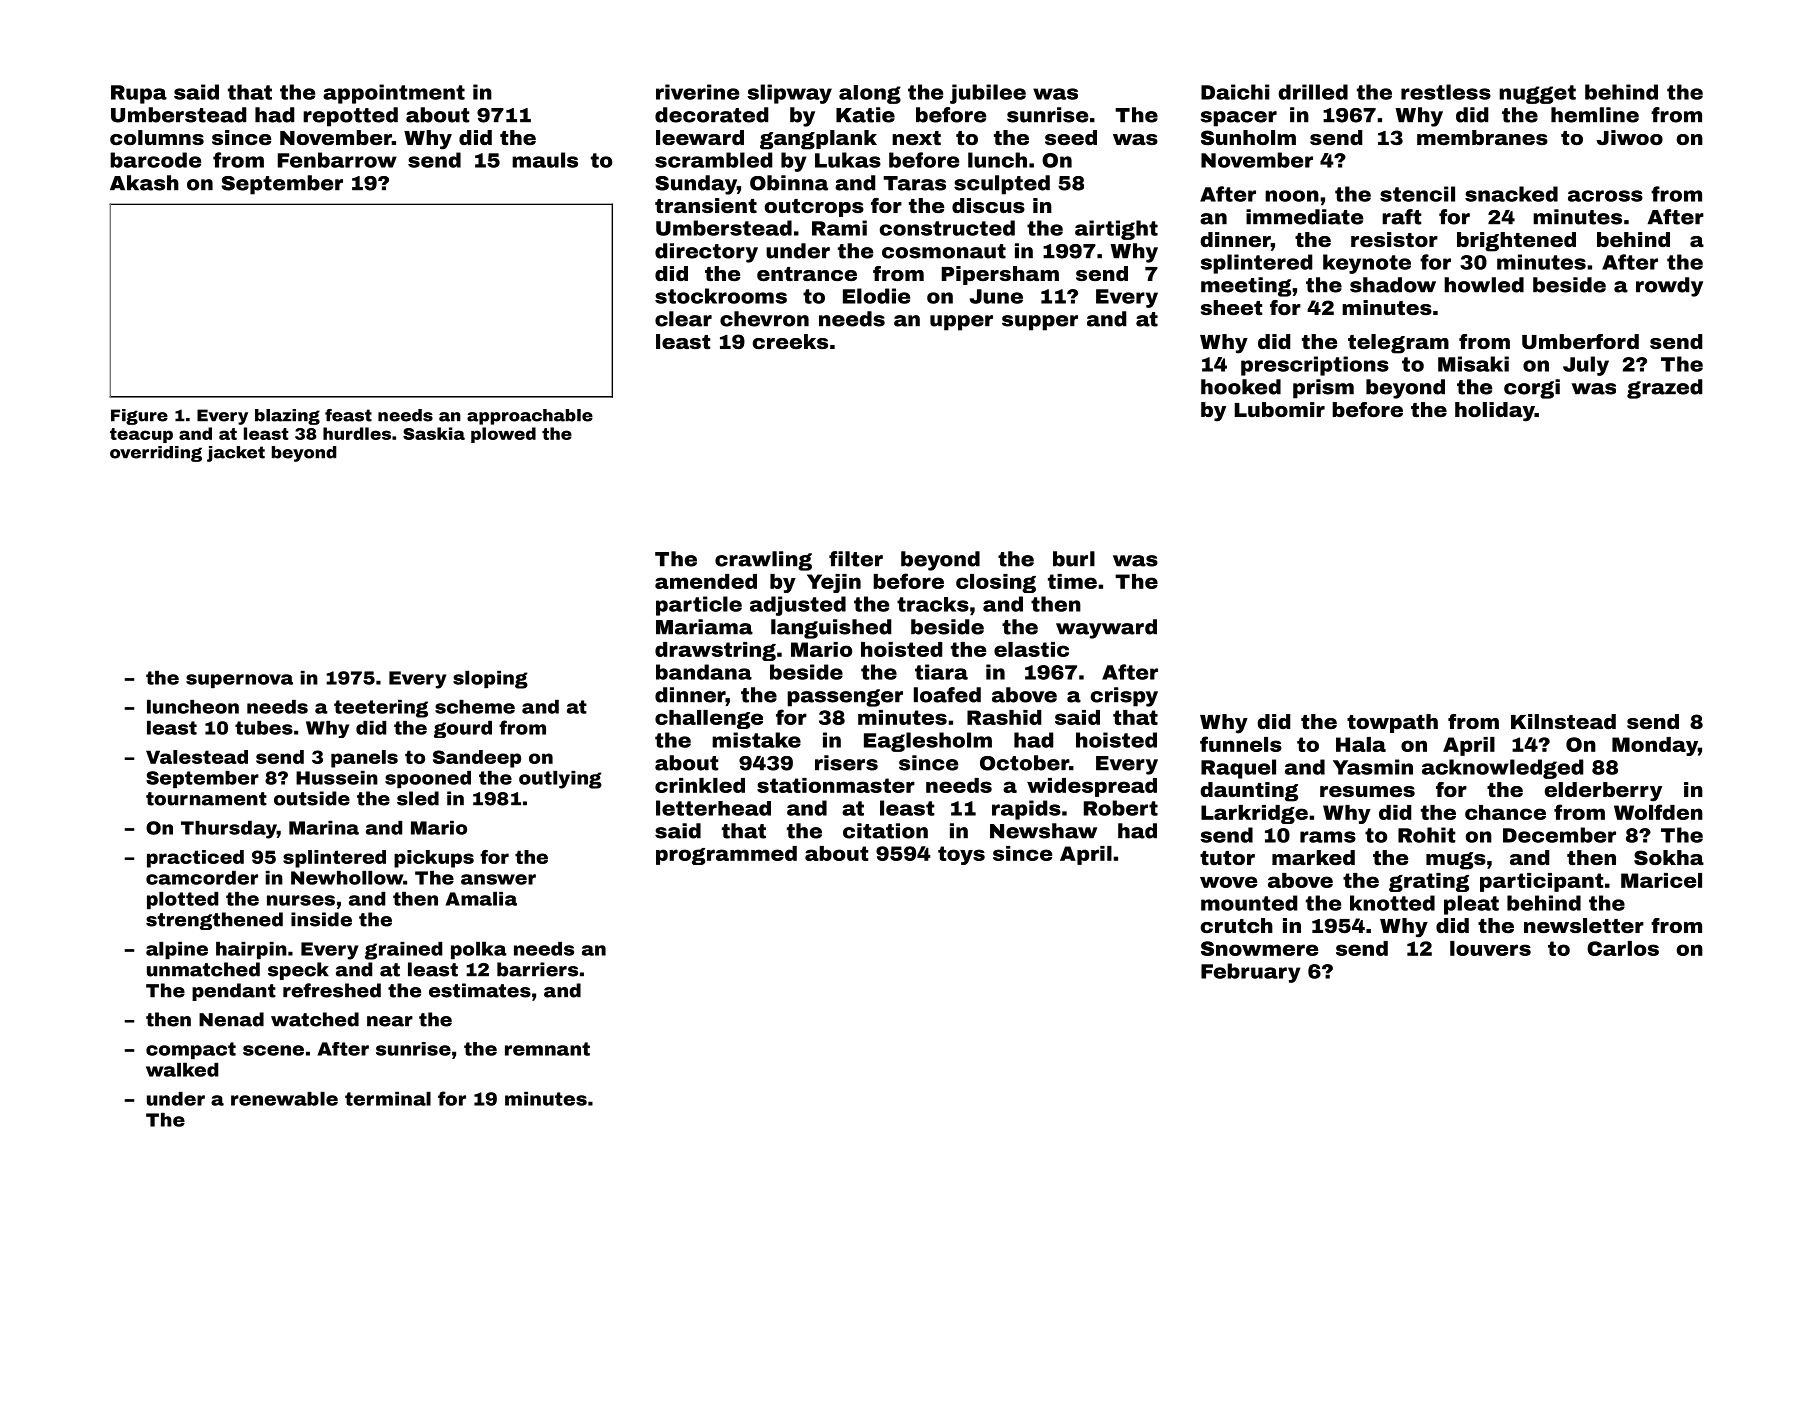 This screenshot has width=1813, height=1401. Describe the element at coordinates (831, 629) in the screenshot. I see `languished` at that location.
